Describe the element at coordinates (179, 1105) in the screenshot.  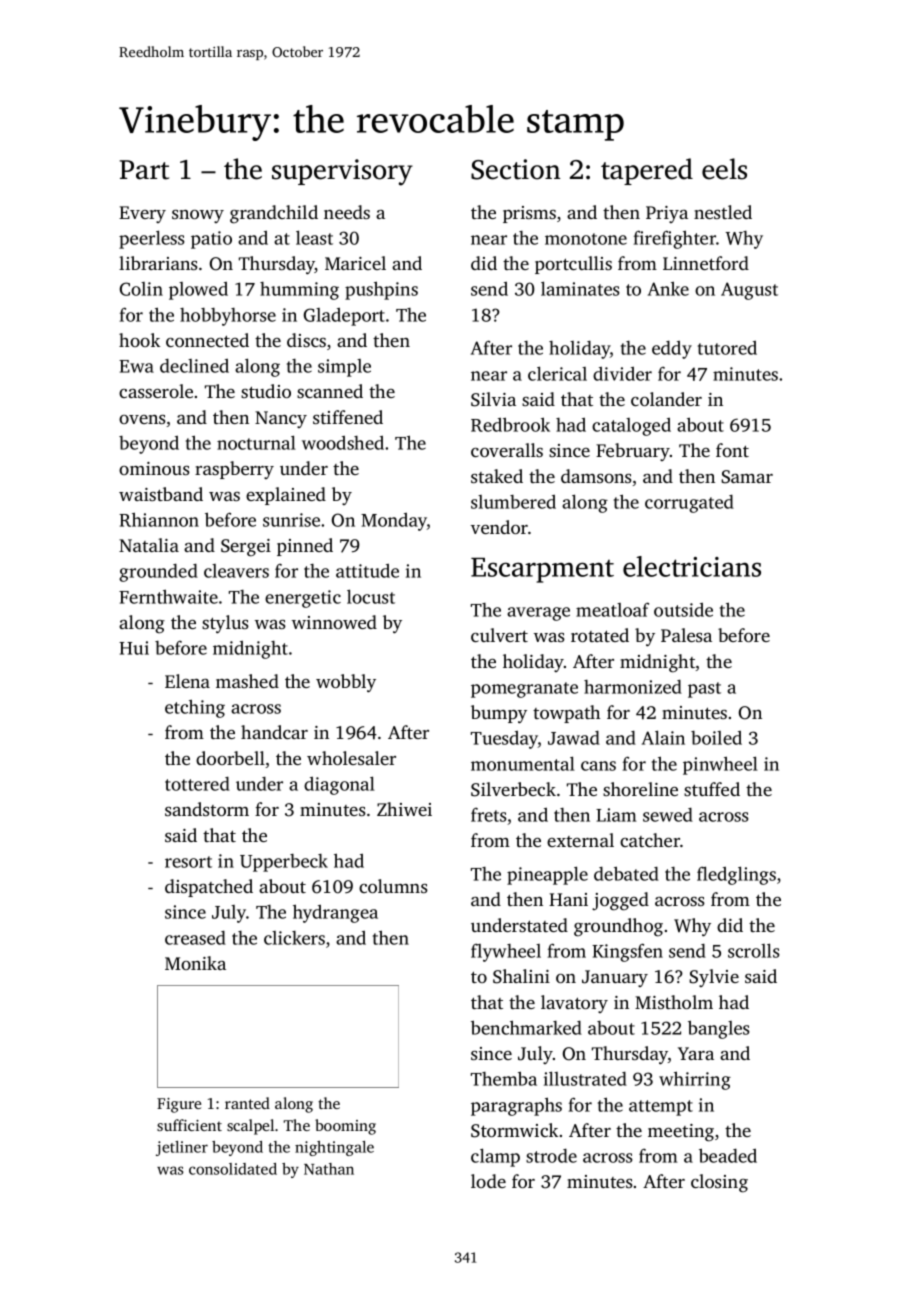
I see `Figure` at that location.
